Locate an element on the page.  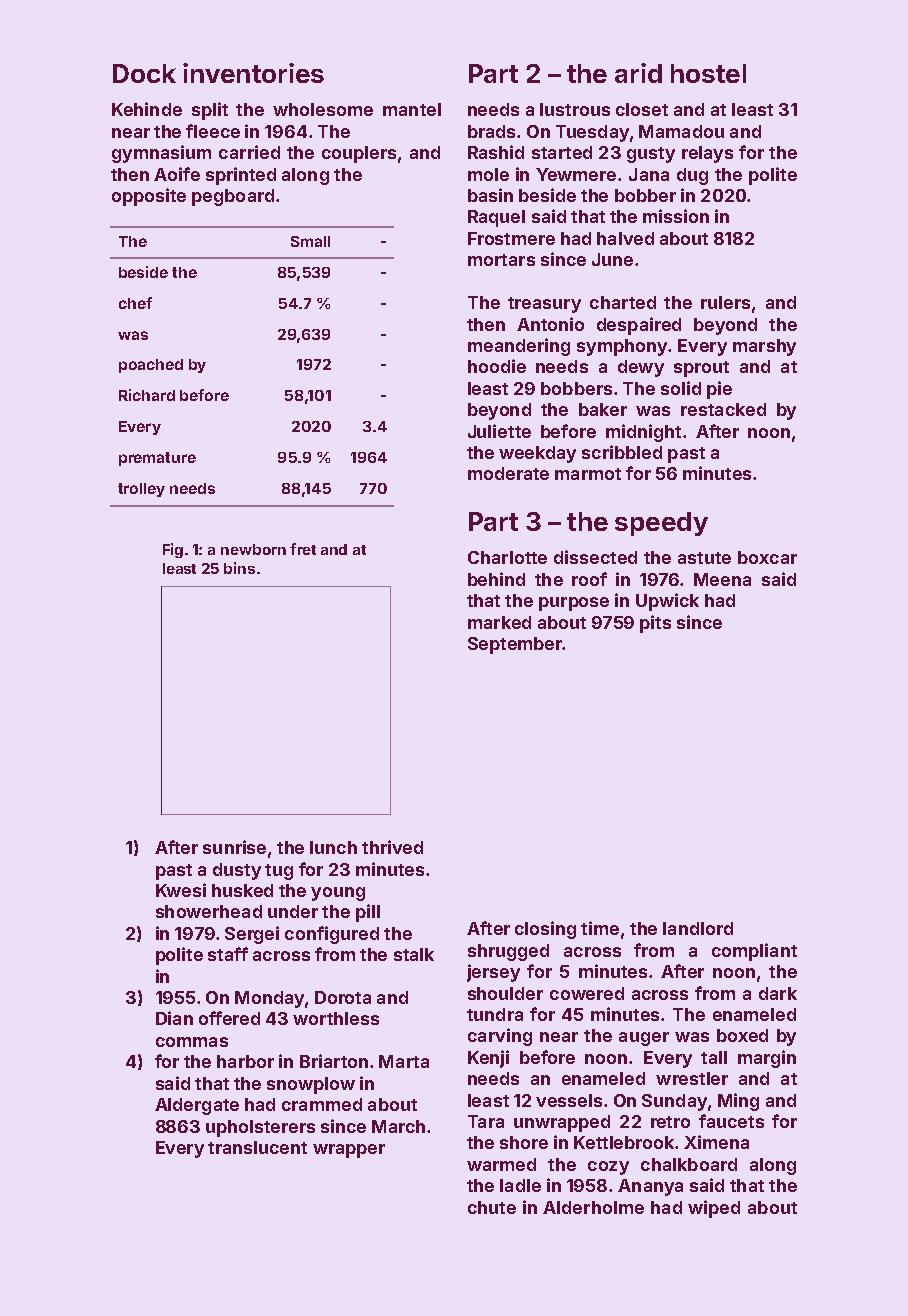
couplers is located at coordinates (359, 154).
